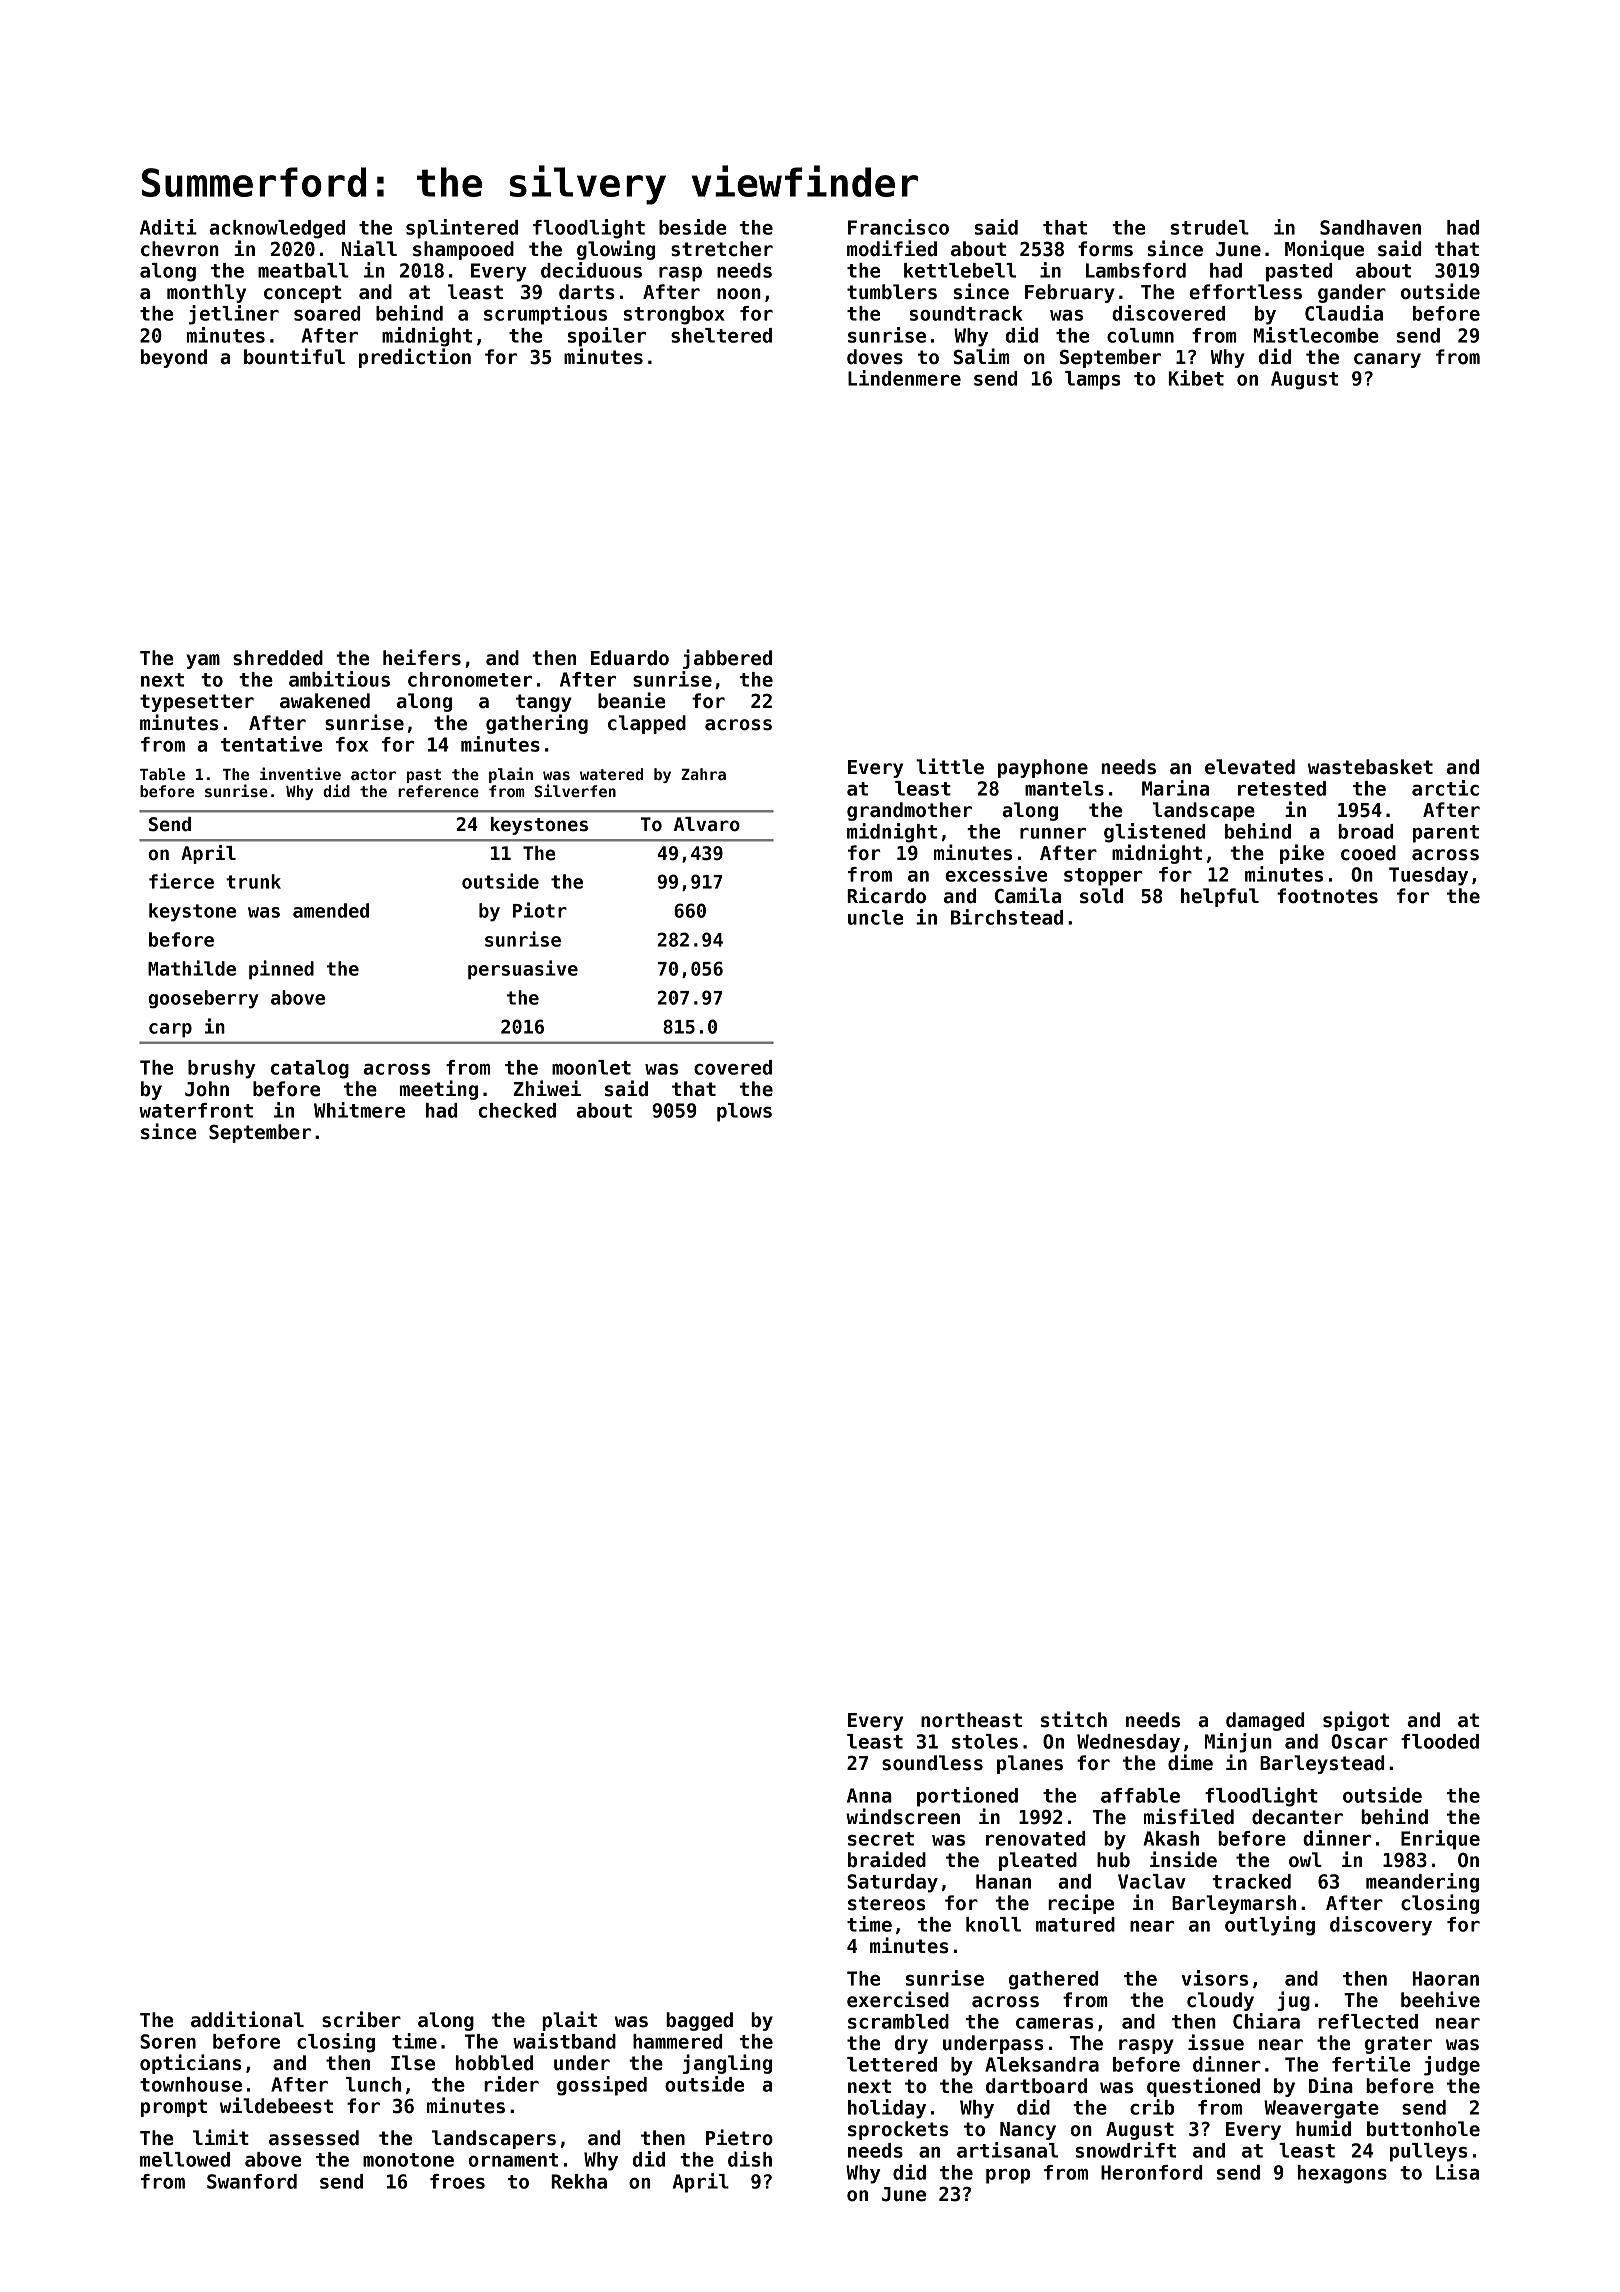 Image resolution: width=1620 pixels, height=2292 pixels. I want to click on uncle, so click(875, 917).
